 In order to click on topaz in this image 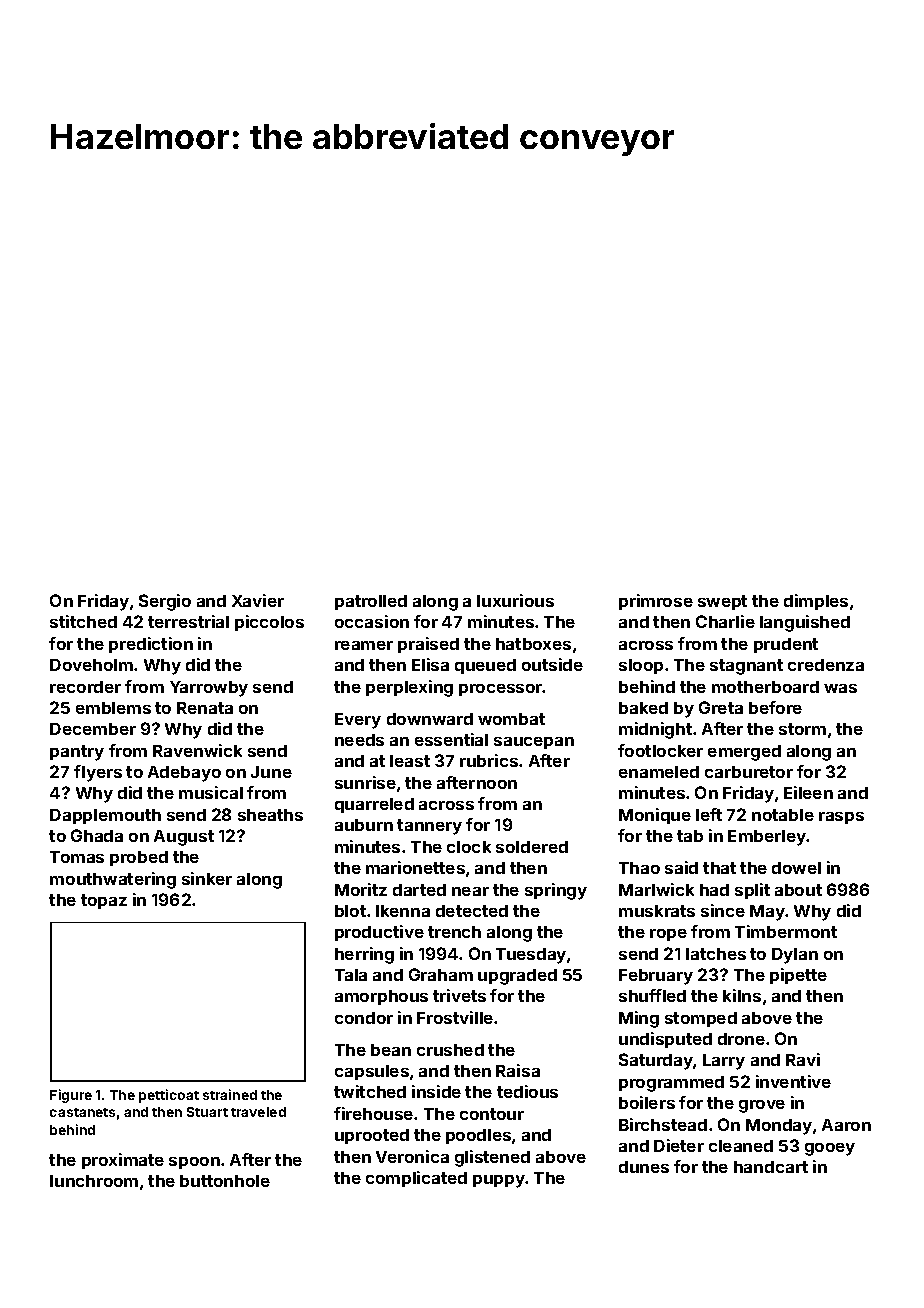, I will do `click(104, 901)`.
